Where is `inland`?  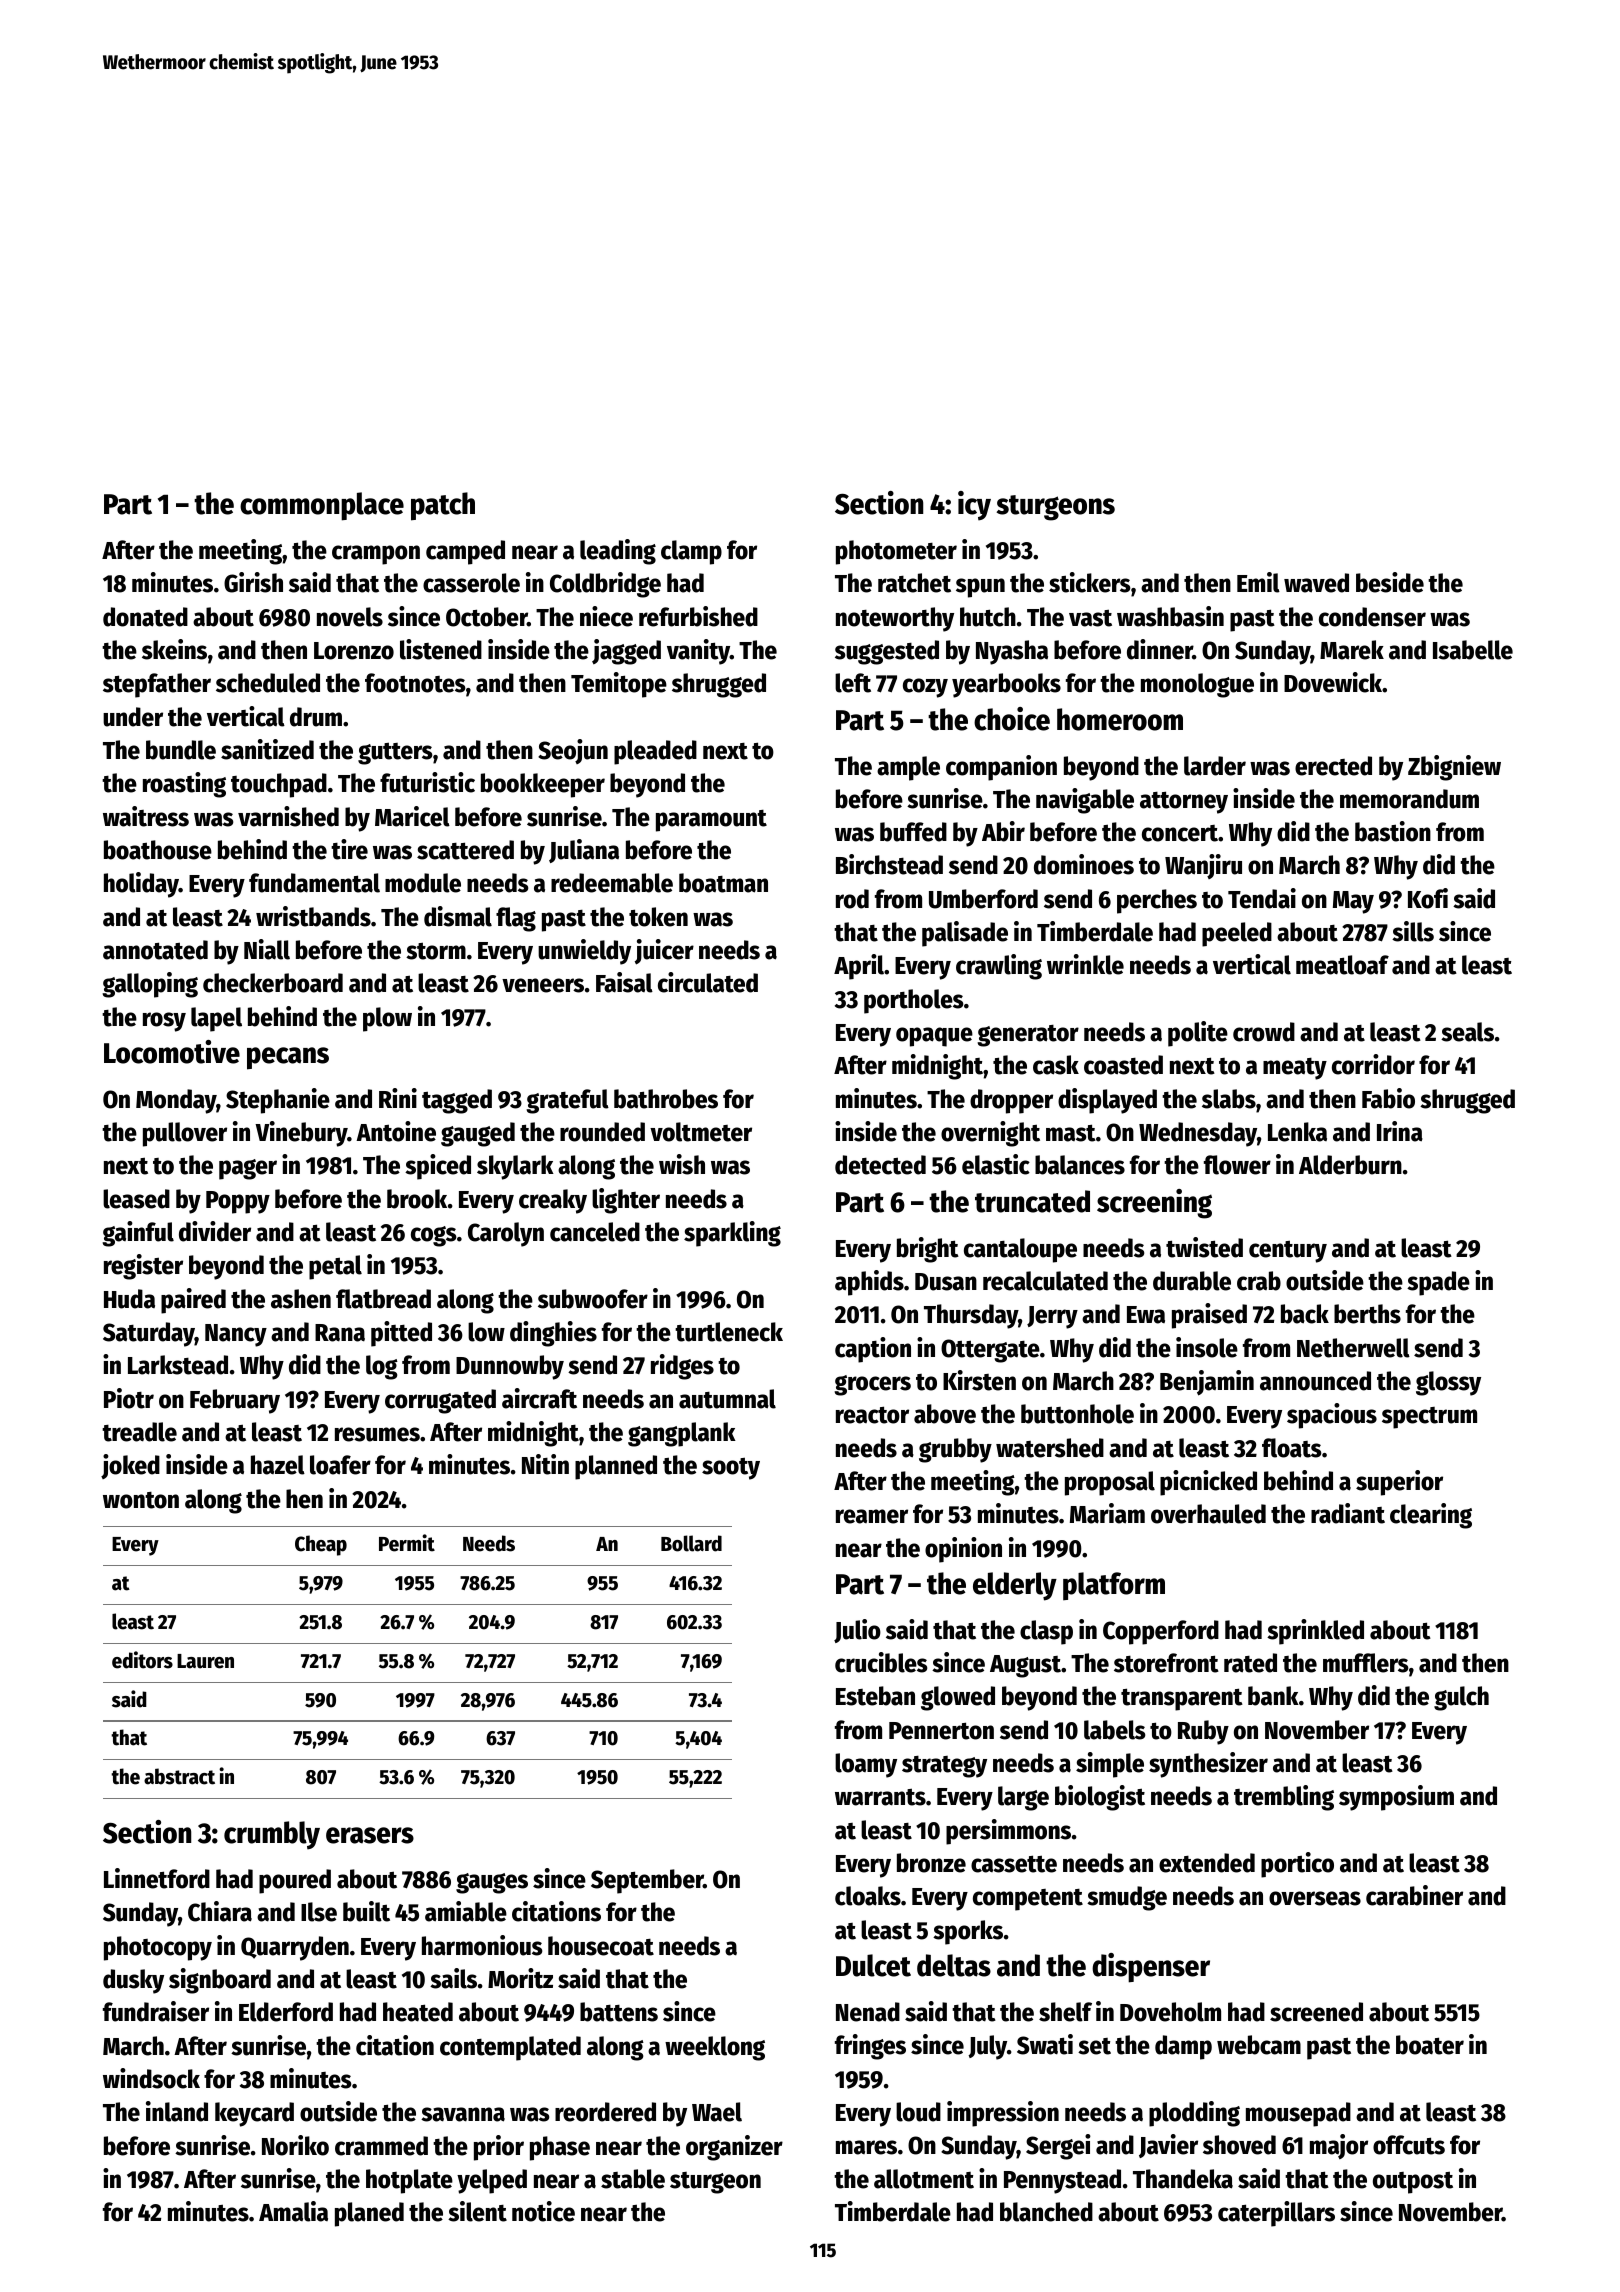 inland is located at coordinates (177, 2111).
